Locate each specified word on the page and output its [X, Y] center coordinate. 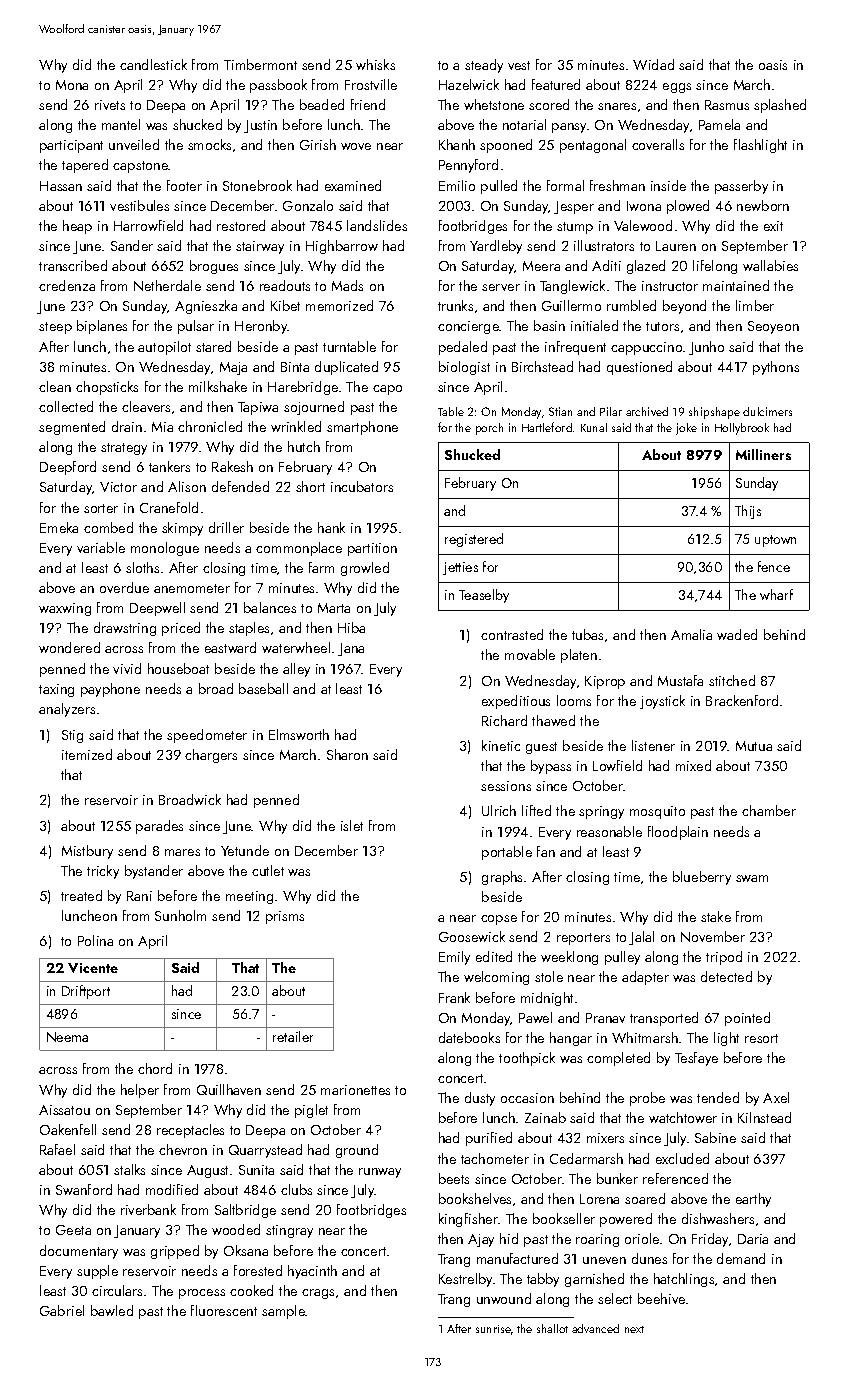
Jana [351, 649]
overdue [124, 587]
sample [284, 1312]
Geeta [73, 1230]
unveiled [134, 144]
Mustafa [680, 680]
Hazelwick [469, 84]
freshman [617, 185]
